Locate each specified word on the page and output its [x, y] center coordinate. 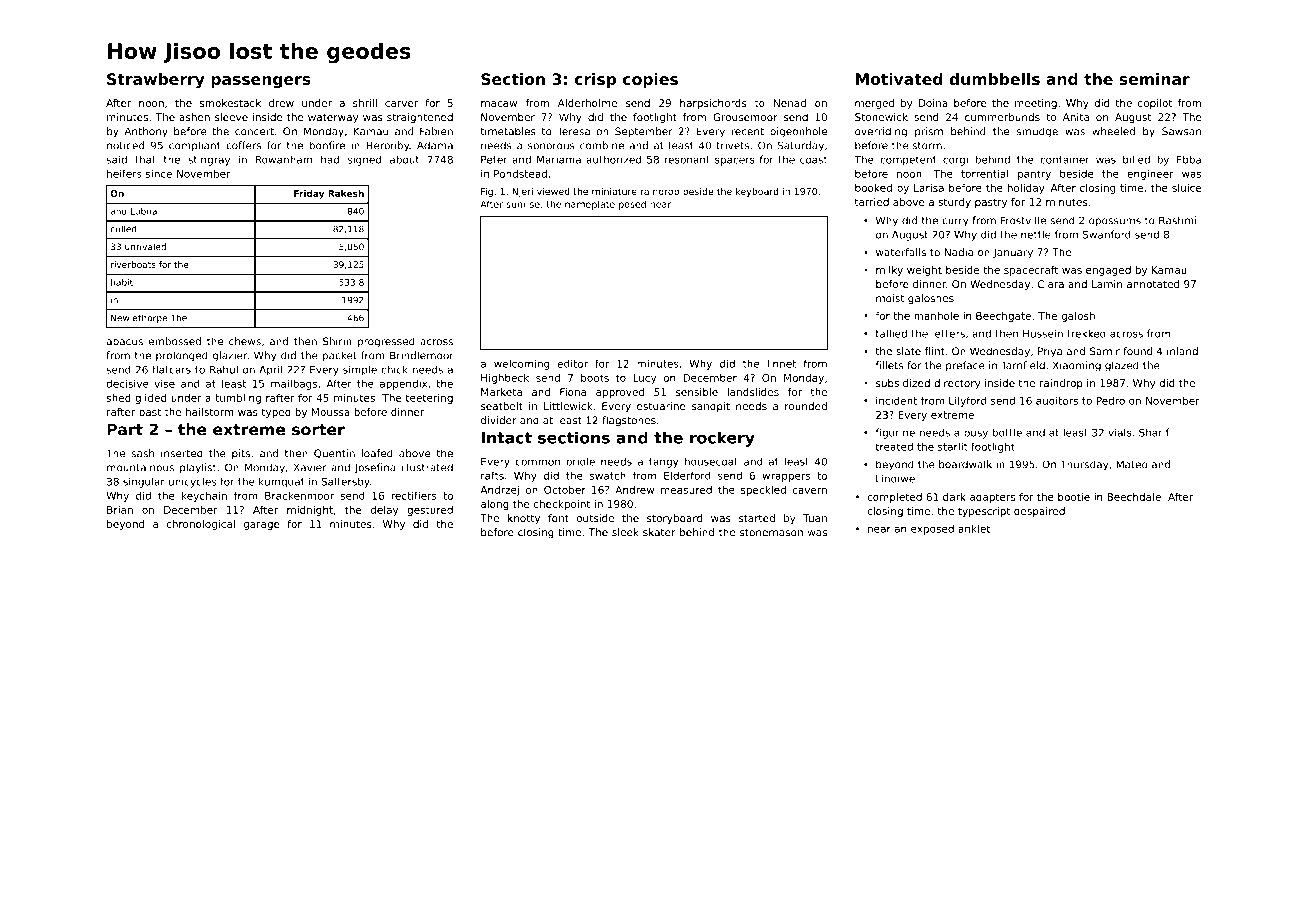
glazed [1122, 366]
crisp [595, 80]
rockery [722, 439]
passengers [261, 82]
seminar [1154, 79]
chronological [200, 525]
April [270, 370]
